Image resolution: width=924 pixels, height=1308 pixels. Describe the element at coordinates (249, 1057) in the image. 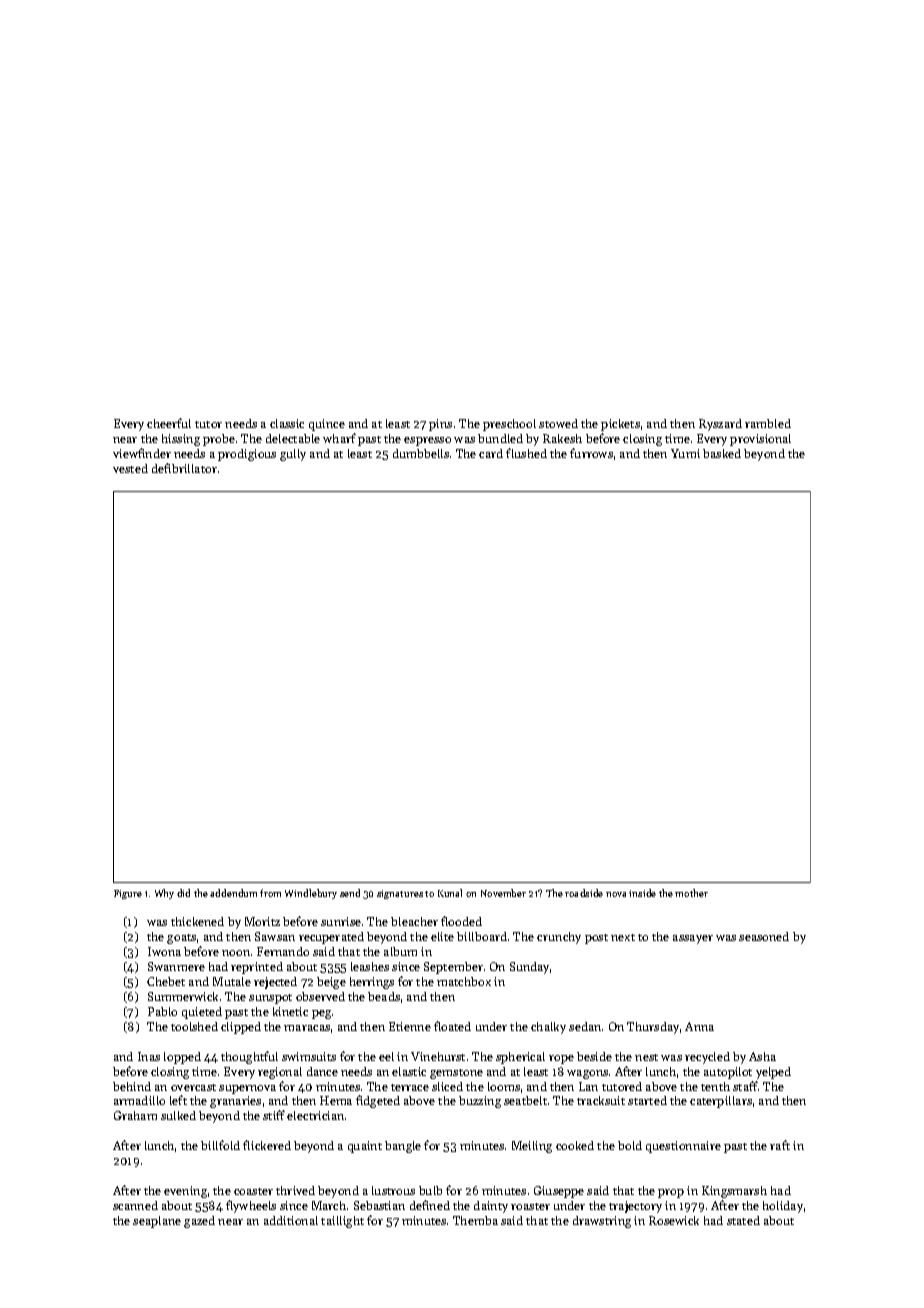

I see `thoughtful` at that location.
